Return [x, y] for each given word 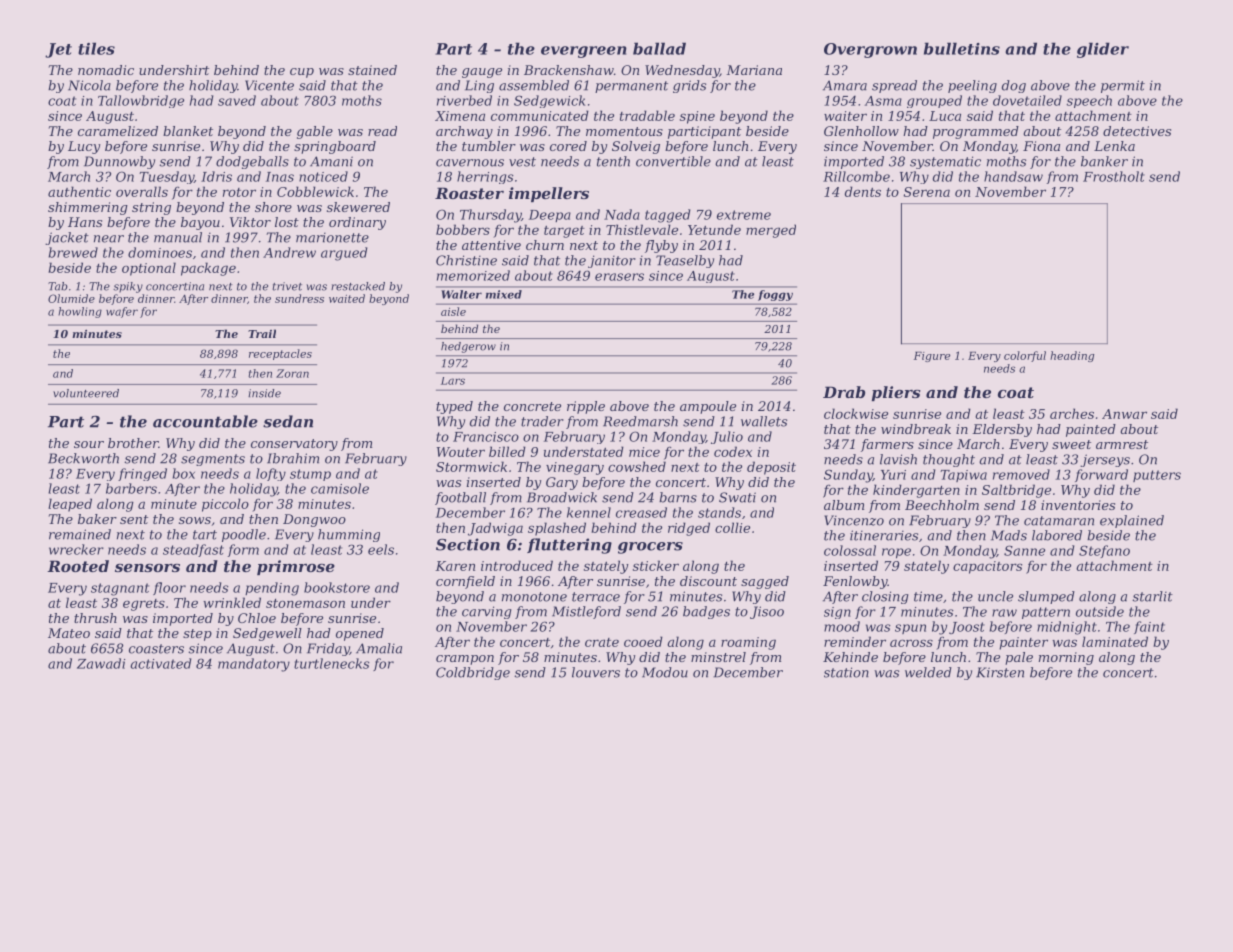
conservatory [294, 445]
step [197, 635]
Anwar [1124, 414]
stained [372, 70]
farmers [887, 445]
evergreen [584, 52]
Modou [665, 672]
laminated [1115, 641]
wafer [122, 312]
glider [1103, 50]
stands [719, 512]
